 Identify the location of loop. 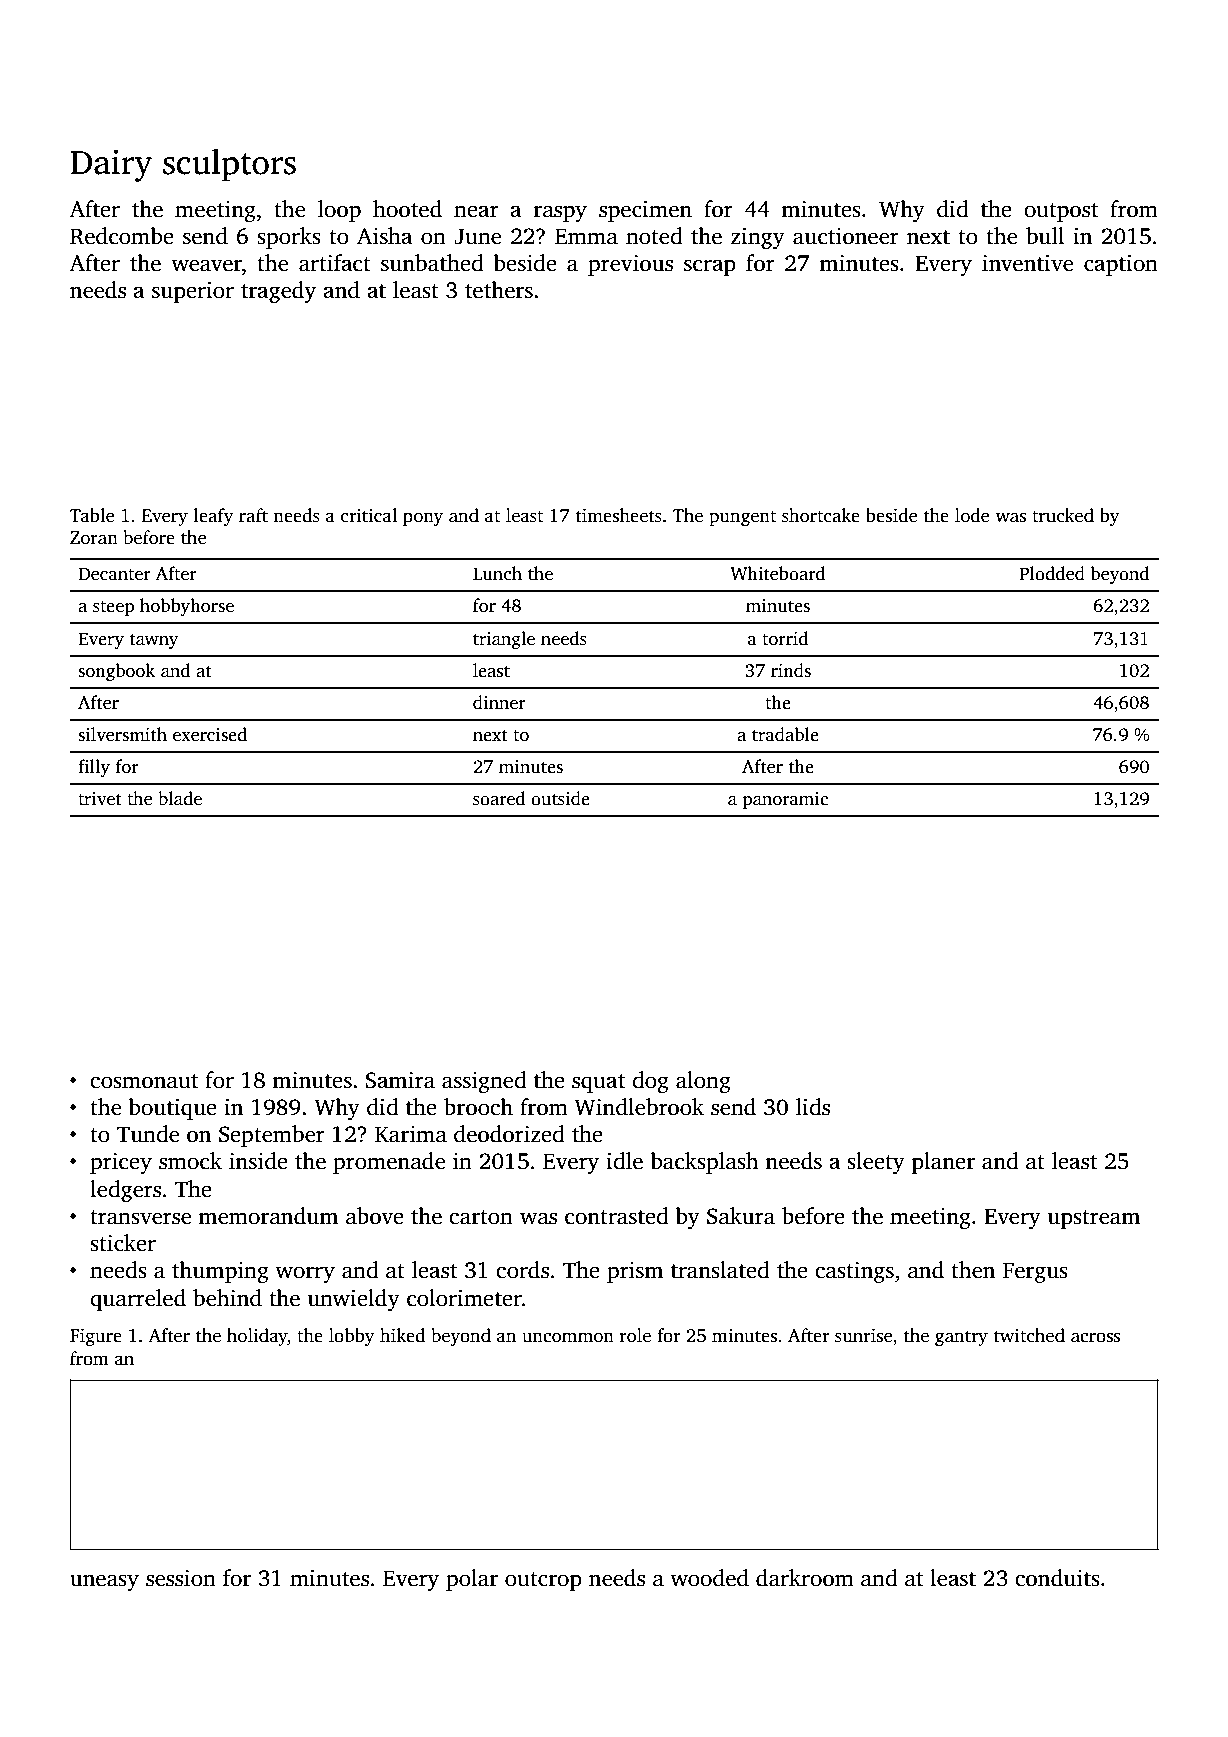
(339, 211).
